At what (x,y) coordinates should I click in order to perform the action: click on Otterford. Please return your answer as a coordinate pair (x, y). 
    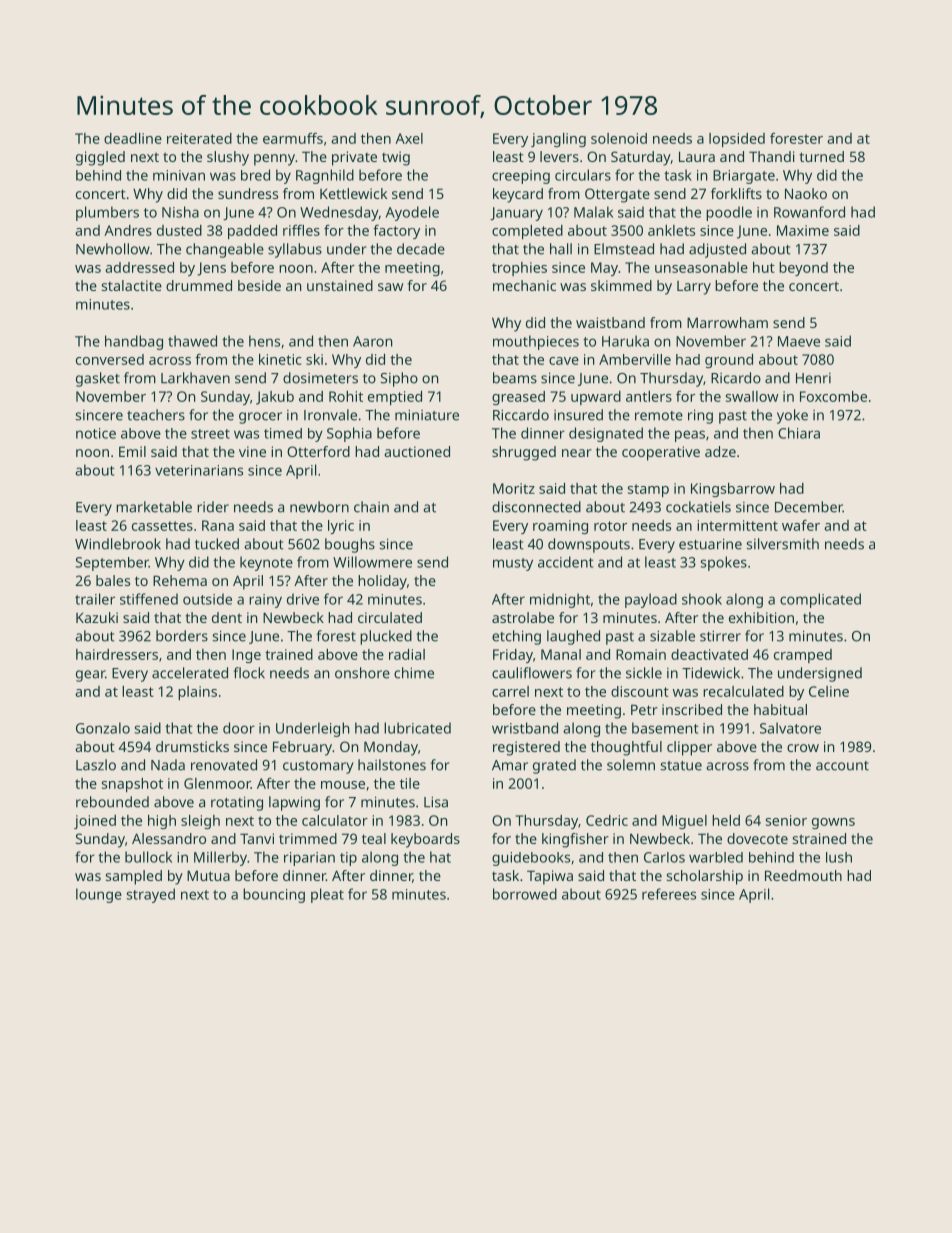
    Looking at the image, I should click on (318, 451).
